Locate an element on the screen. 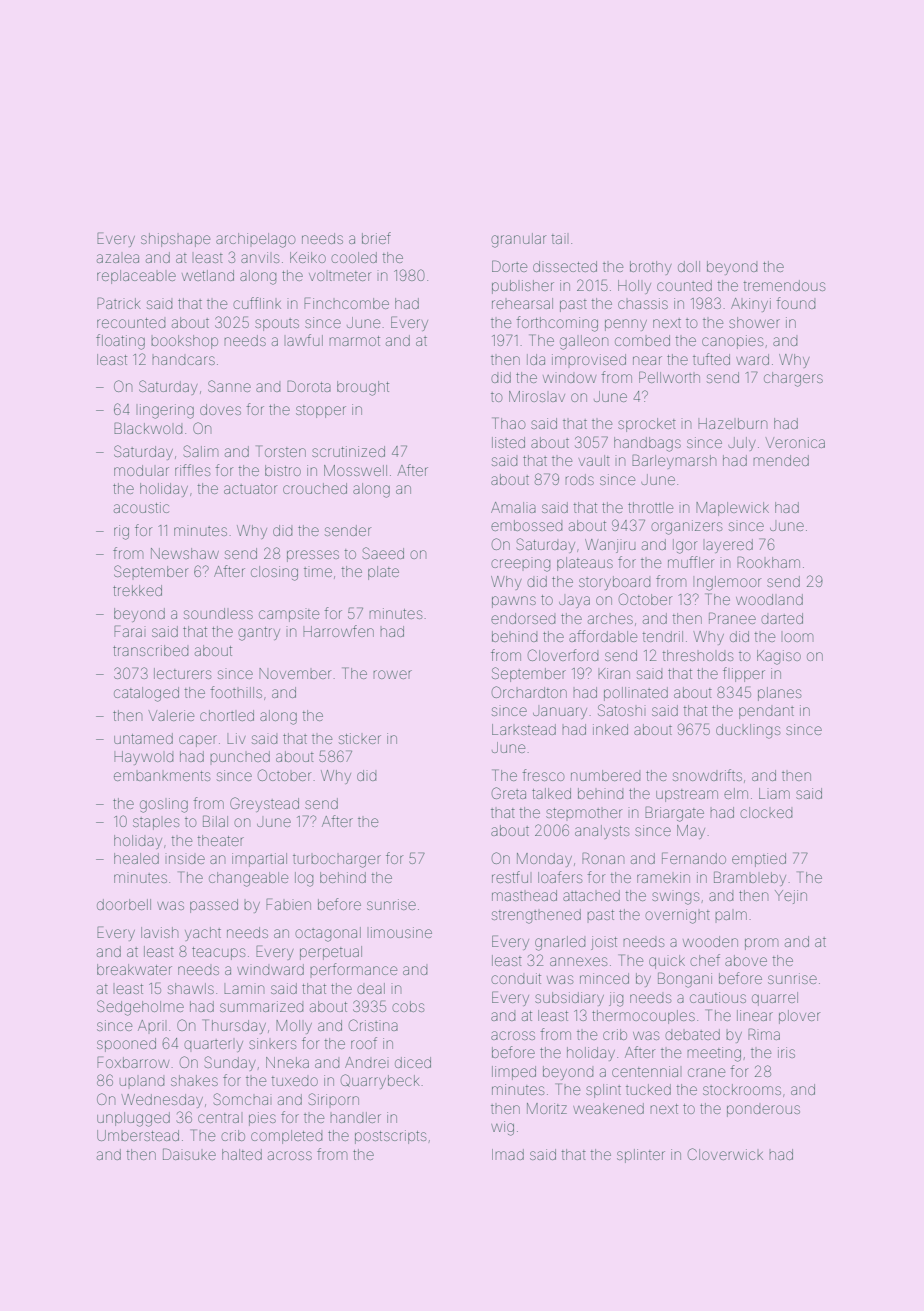  doll is located at coordinates (689, 266).
